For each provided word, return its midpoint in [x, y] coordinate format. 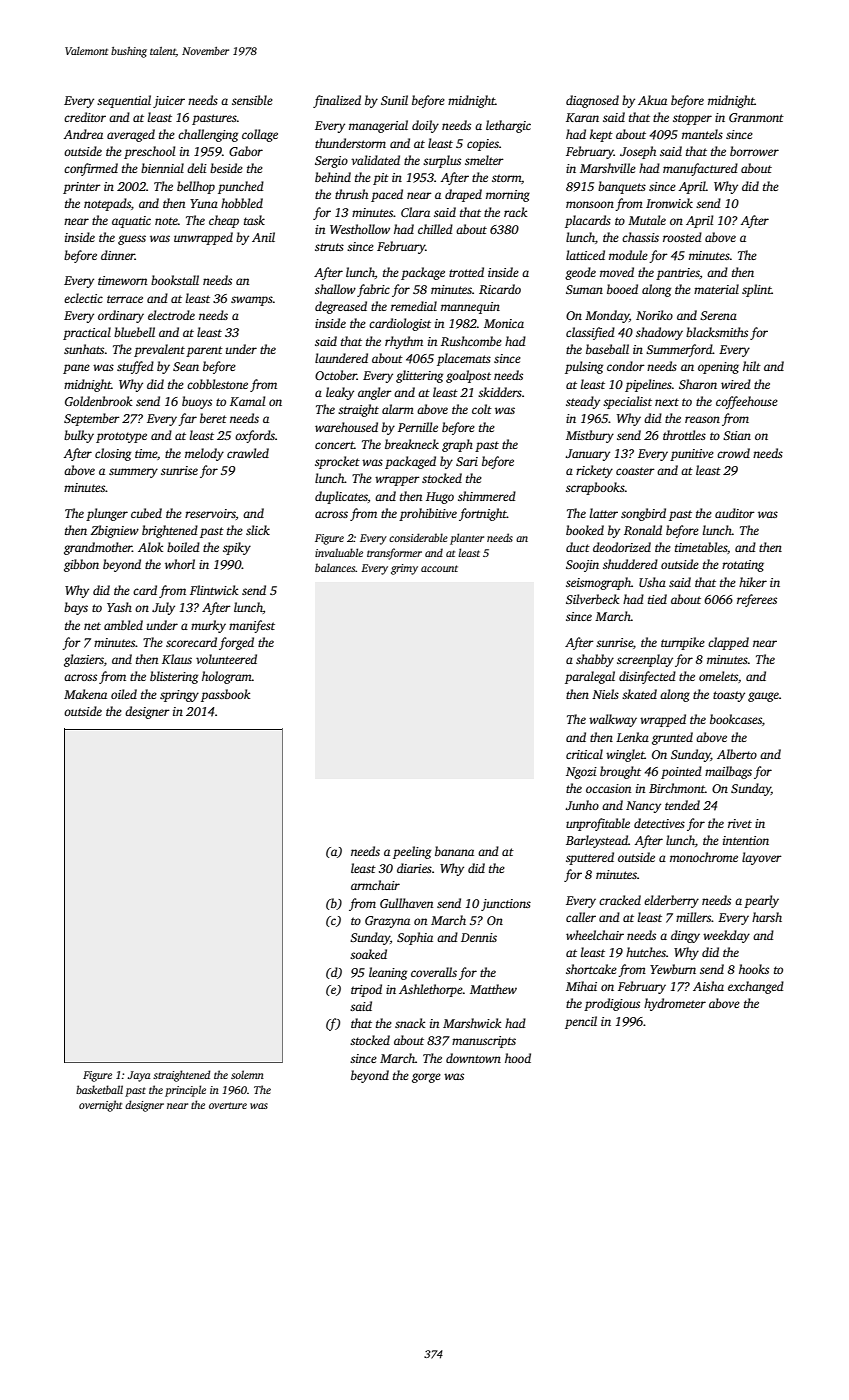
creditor [85, 117]
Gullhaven [406, 903]
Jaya [139, 1076]
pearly [761, 901]
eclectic [83, 298]
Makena [85, 694]
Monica [504, 323]
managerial [378, 126]
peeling [412, 852]
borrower [754, 151]
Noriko [654, 315]
